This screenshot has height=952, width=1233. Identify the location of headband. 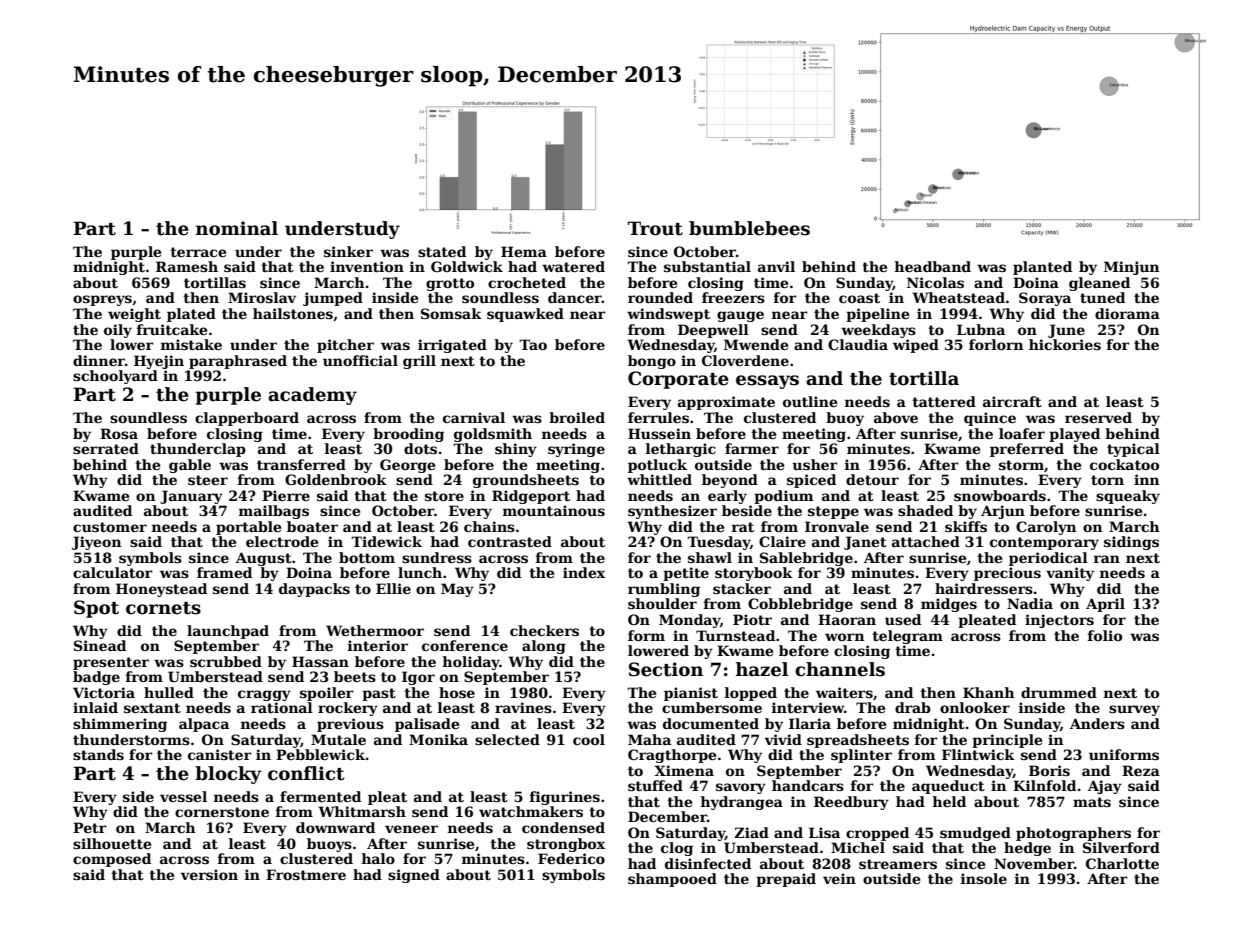
(933, 266).
